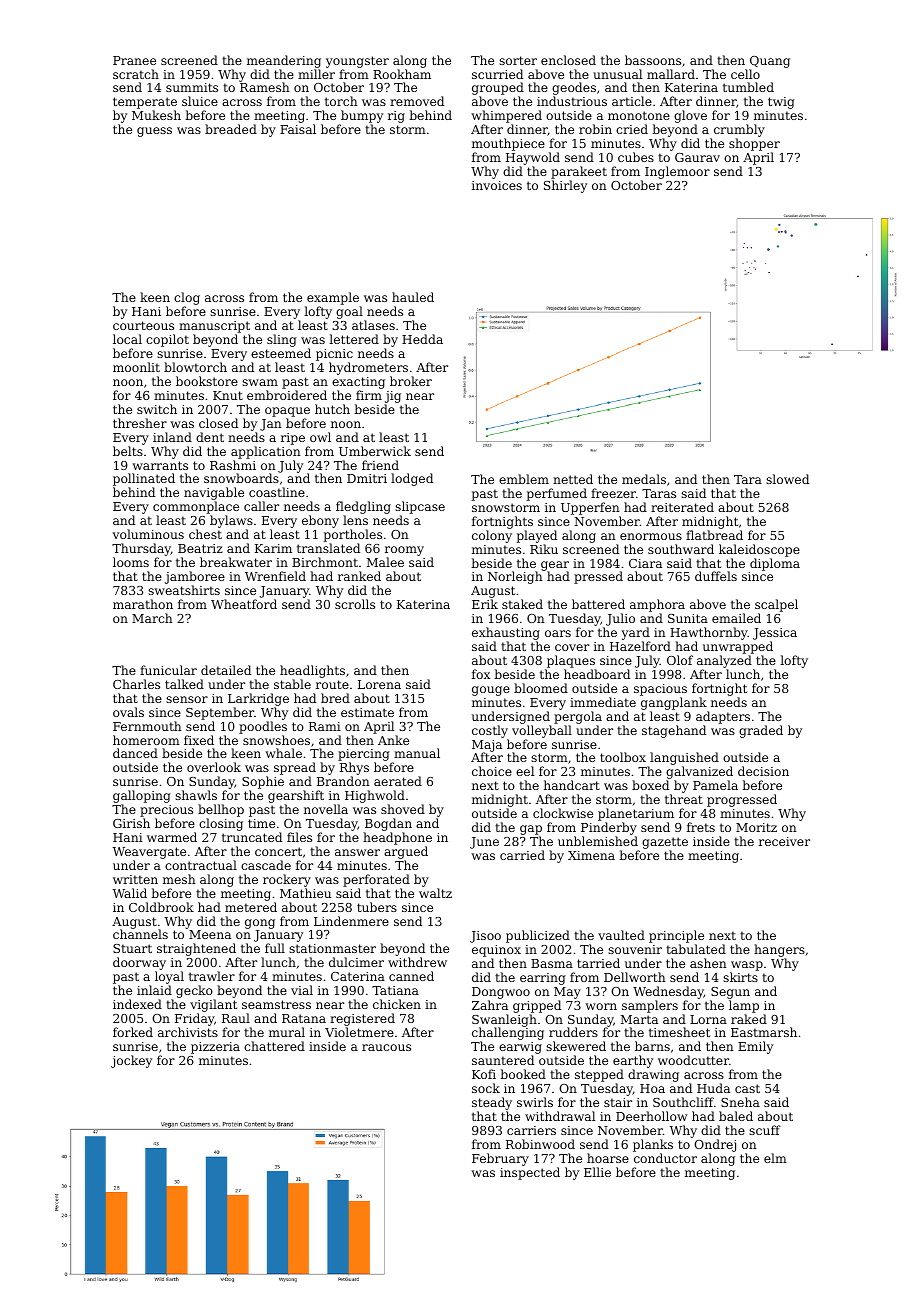 The height and width of the screenshot is (1308, 924). Describe the element at coordinates (134, 60) in the screenshot. I see `Pranee` at that location.
